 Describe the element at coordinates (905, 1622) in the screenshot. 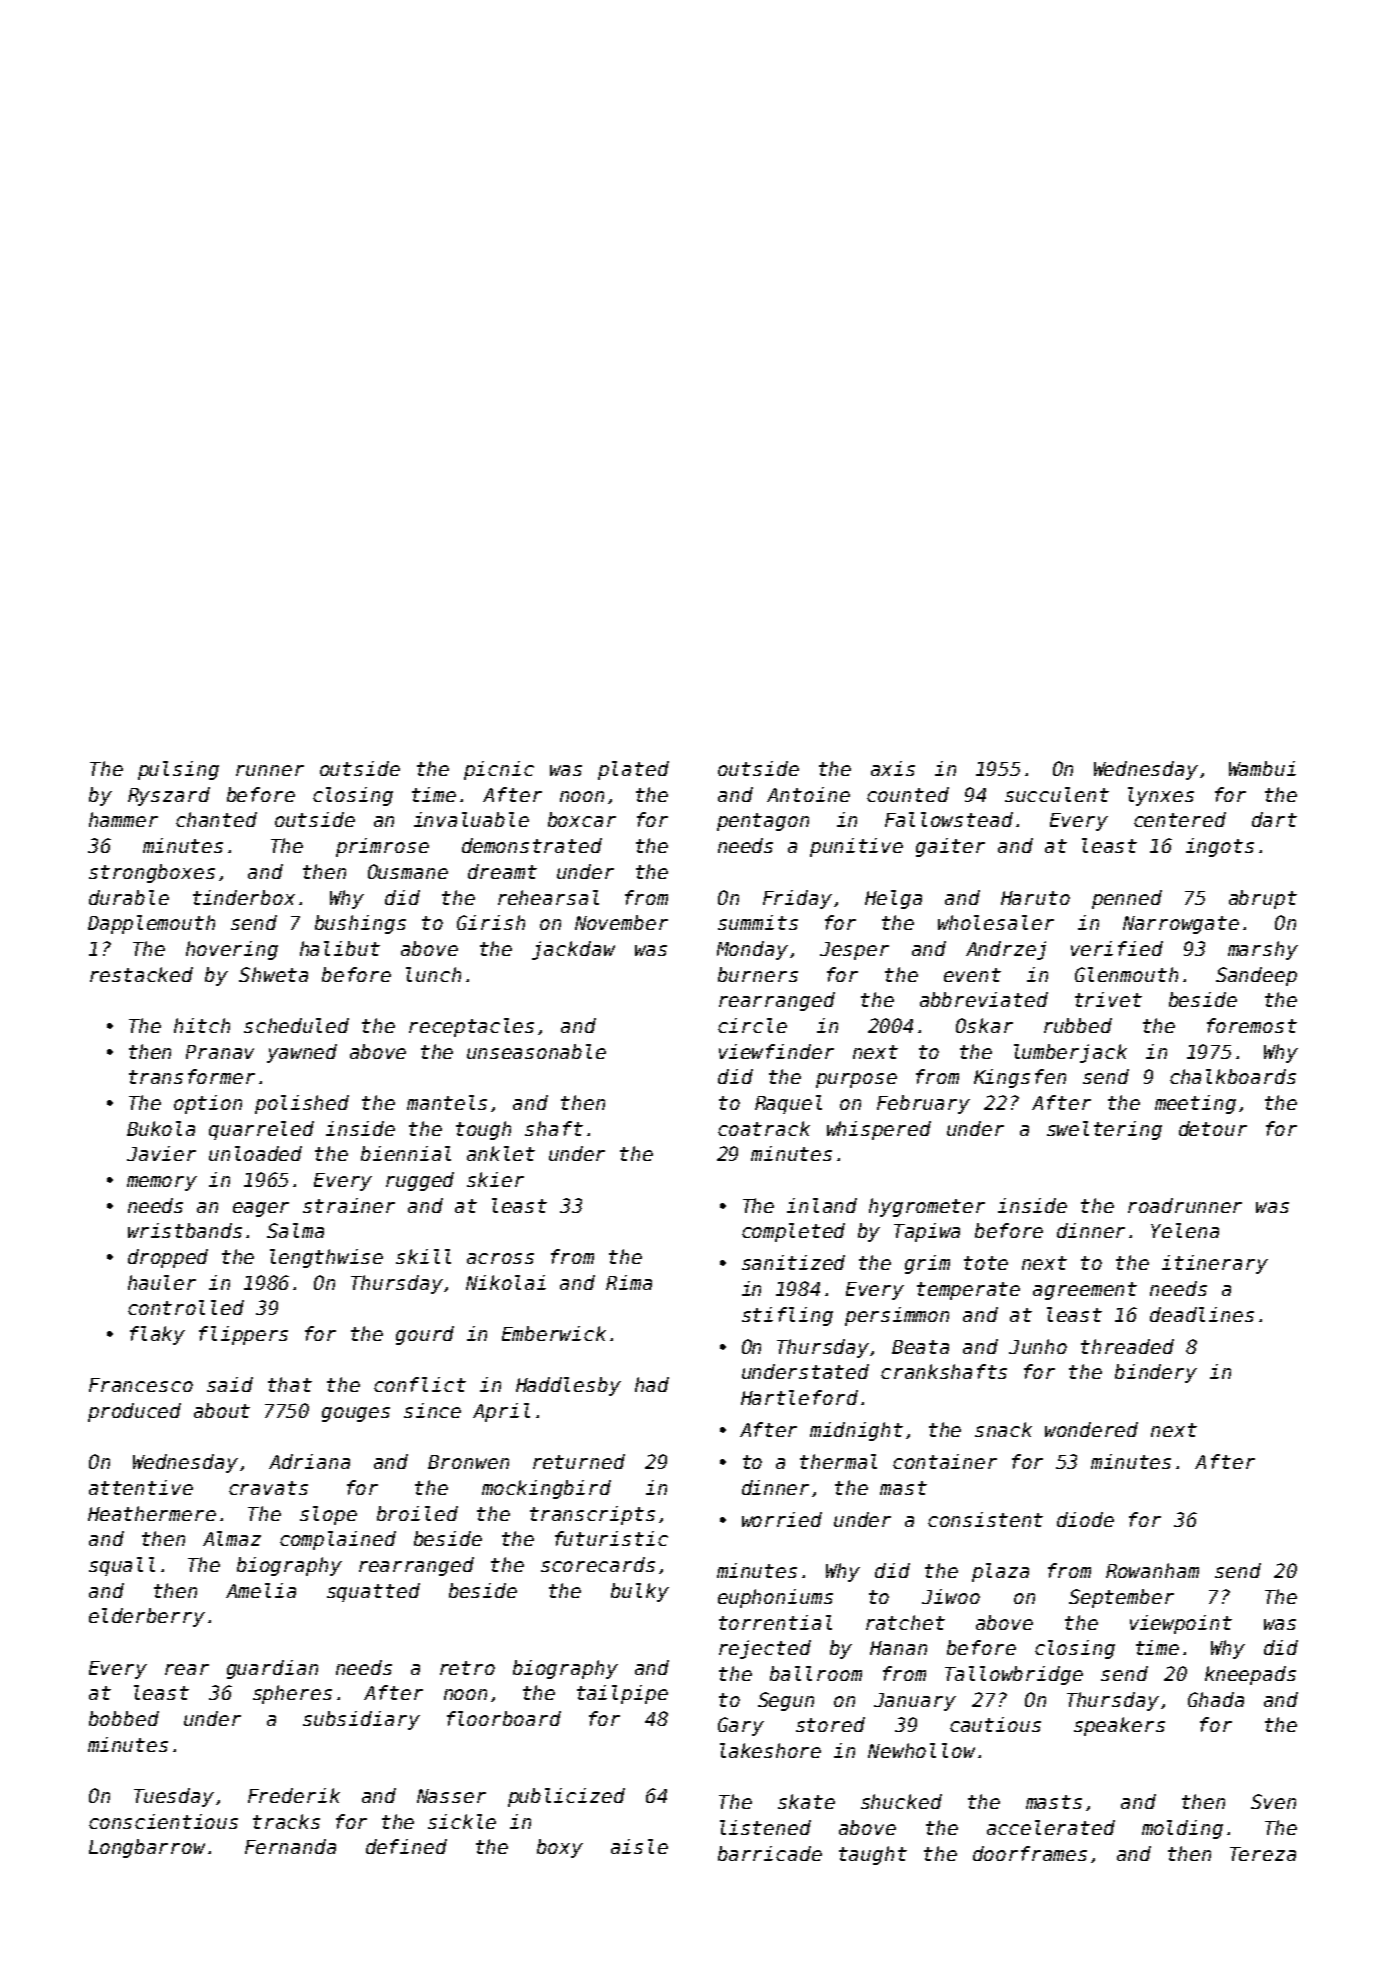

I see `ratchet` at that location.
